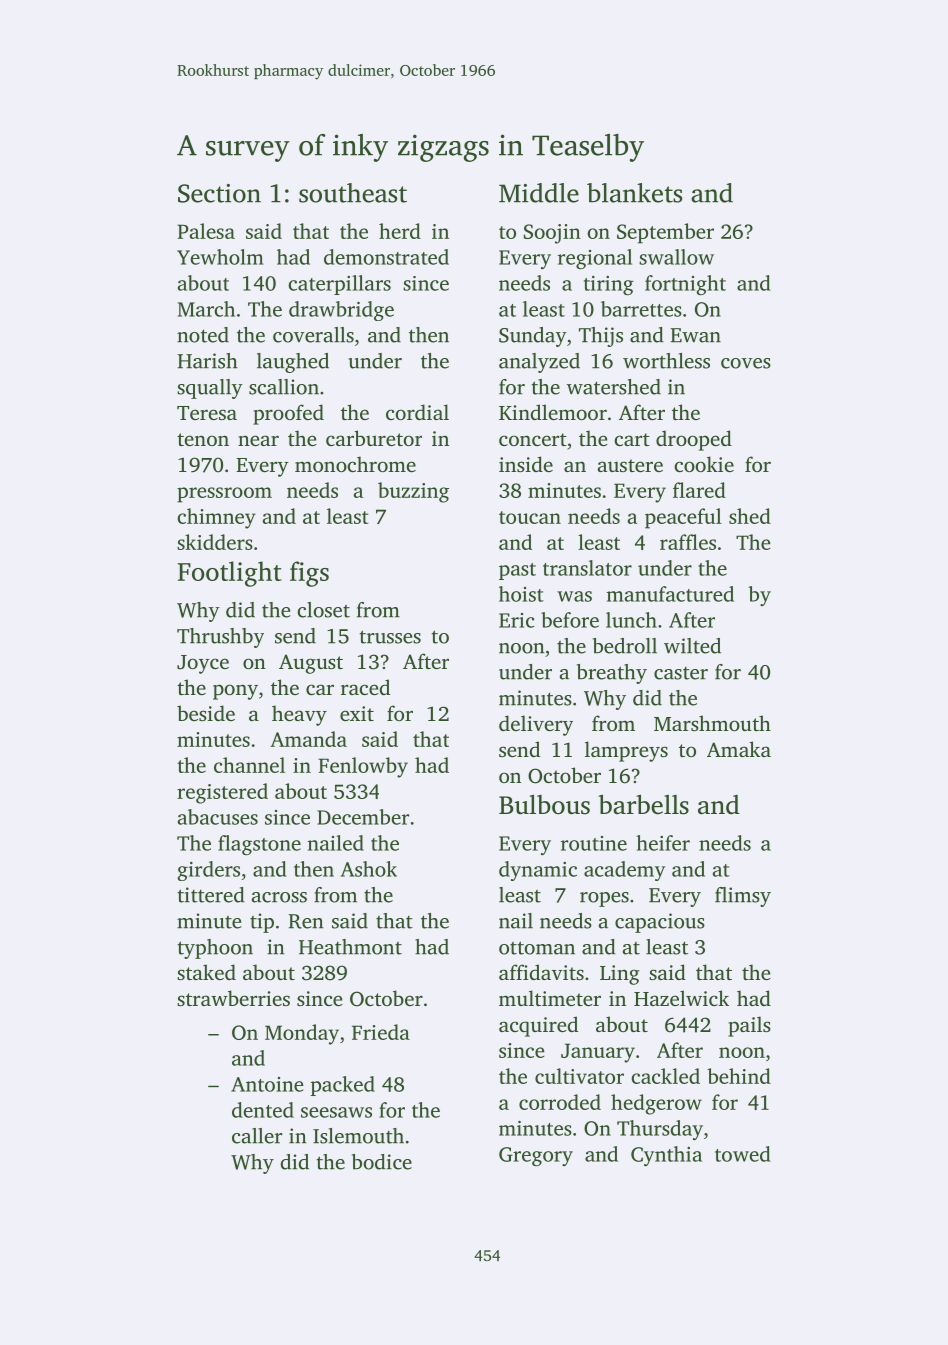 The width and height of the screenshot is (948, 1345). What do you see at coordinates (533, 337) in the screenshot?
I see `Sunday` at bounding box center [533, 337].
